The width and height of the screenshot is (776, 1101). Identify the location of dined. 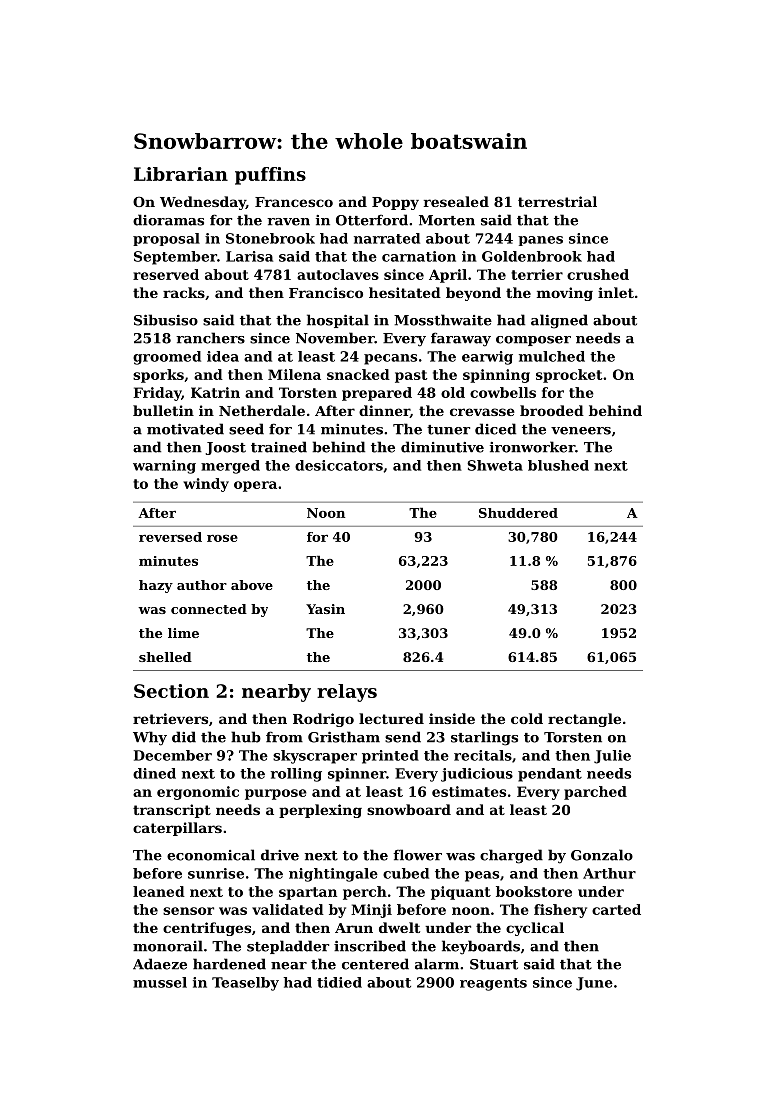
(154, 773).
